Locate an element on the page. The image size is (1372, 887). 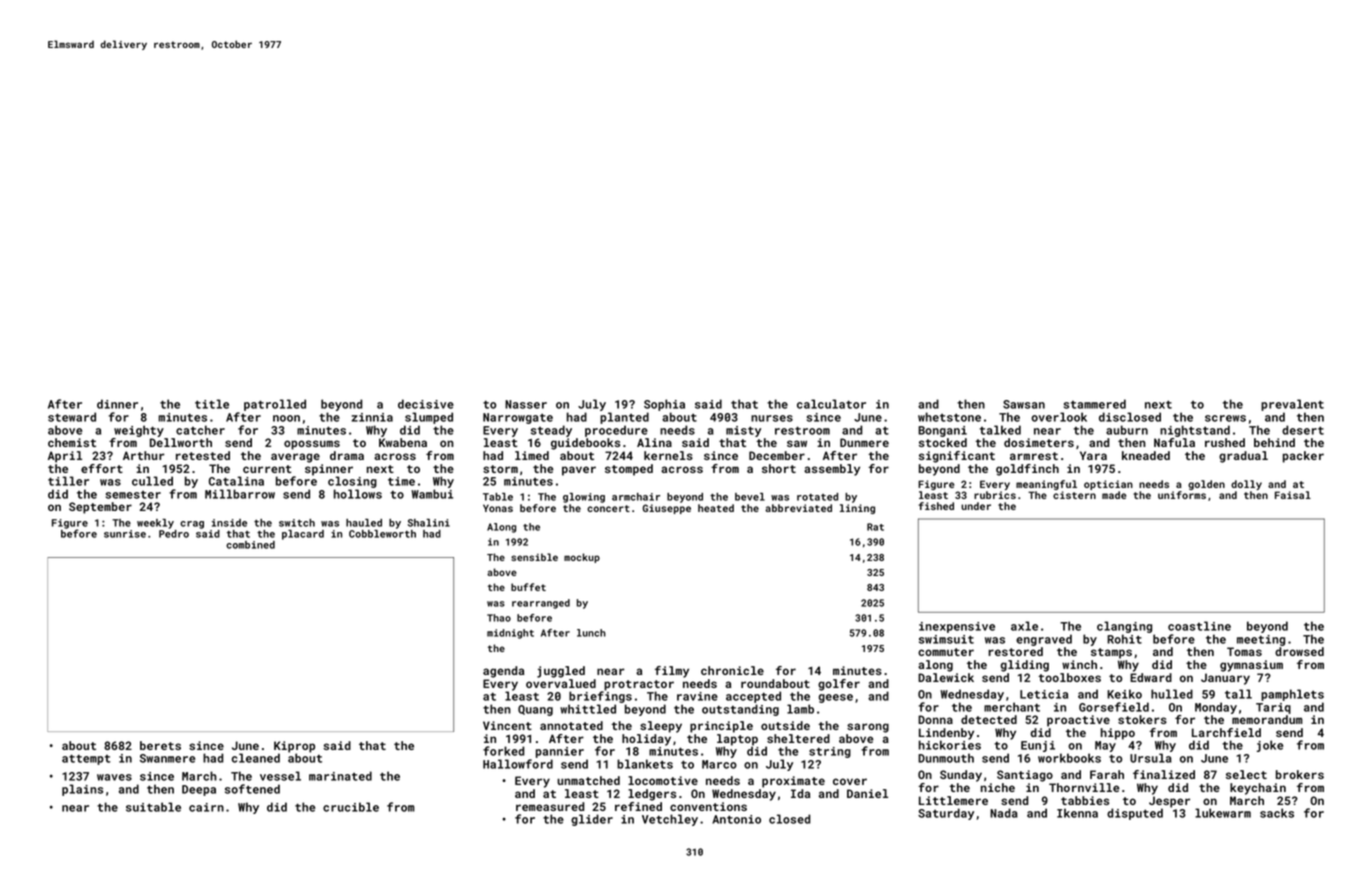
coastline is located at coordinates (1199, 626).
